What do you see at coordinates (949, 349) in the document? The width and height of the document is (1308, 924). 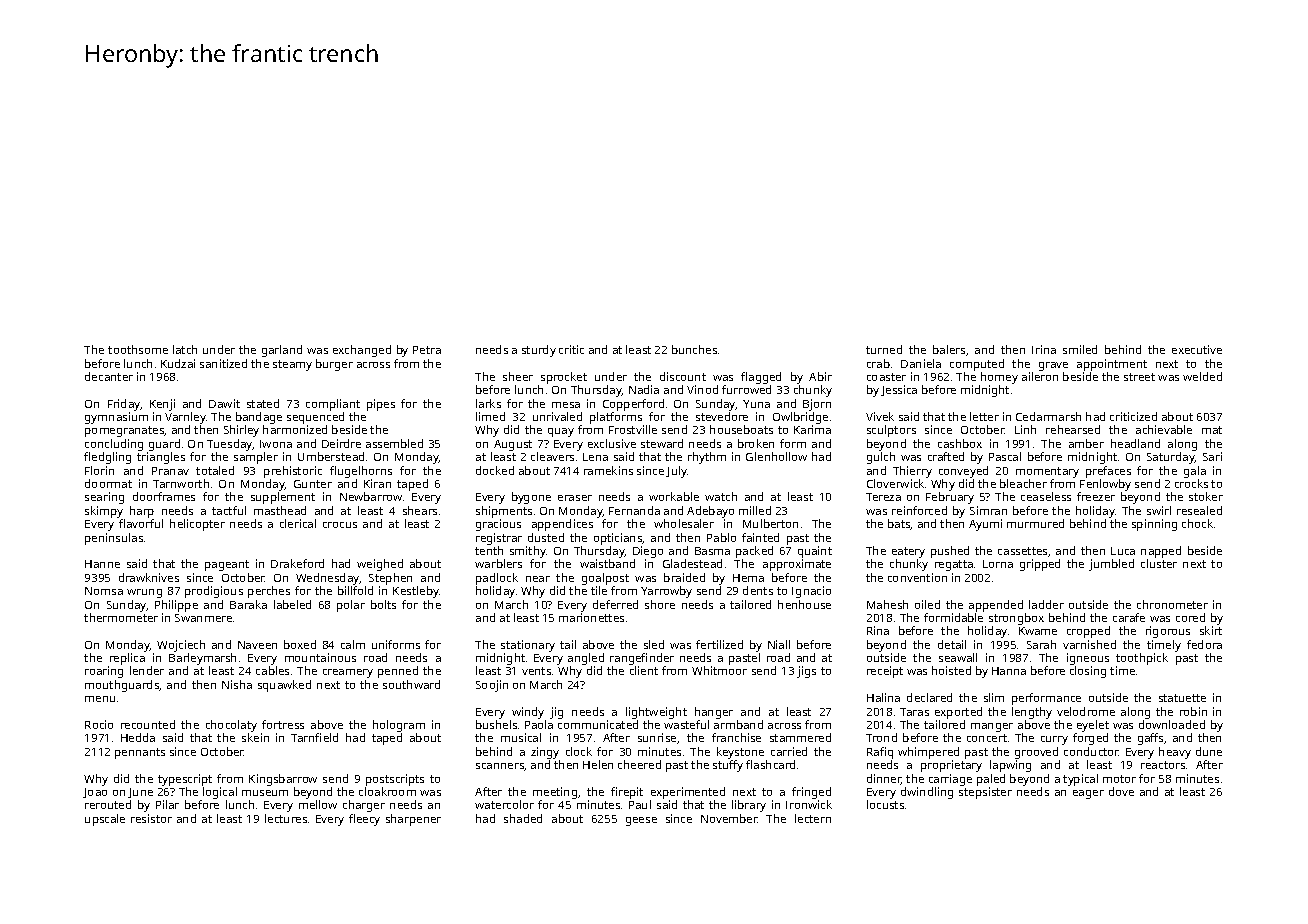 I see `balers` at bounding box center [949, 349].
